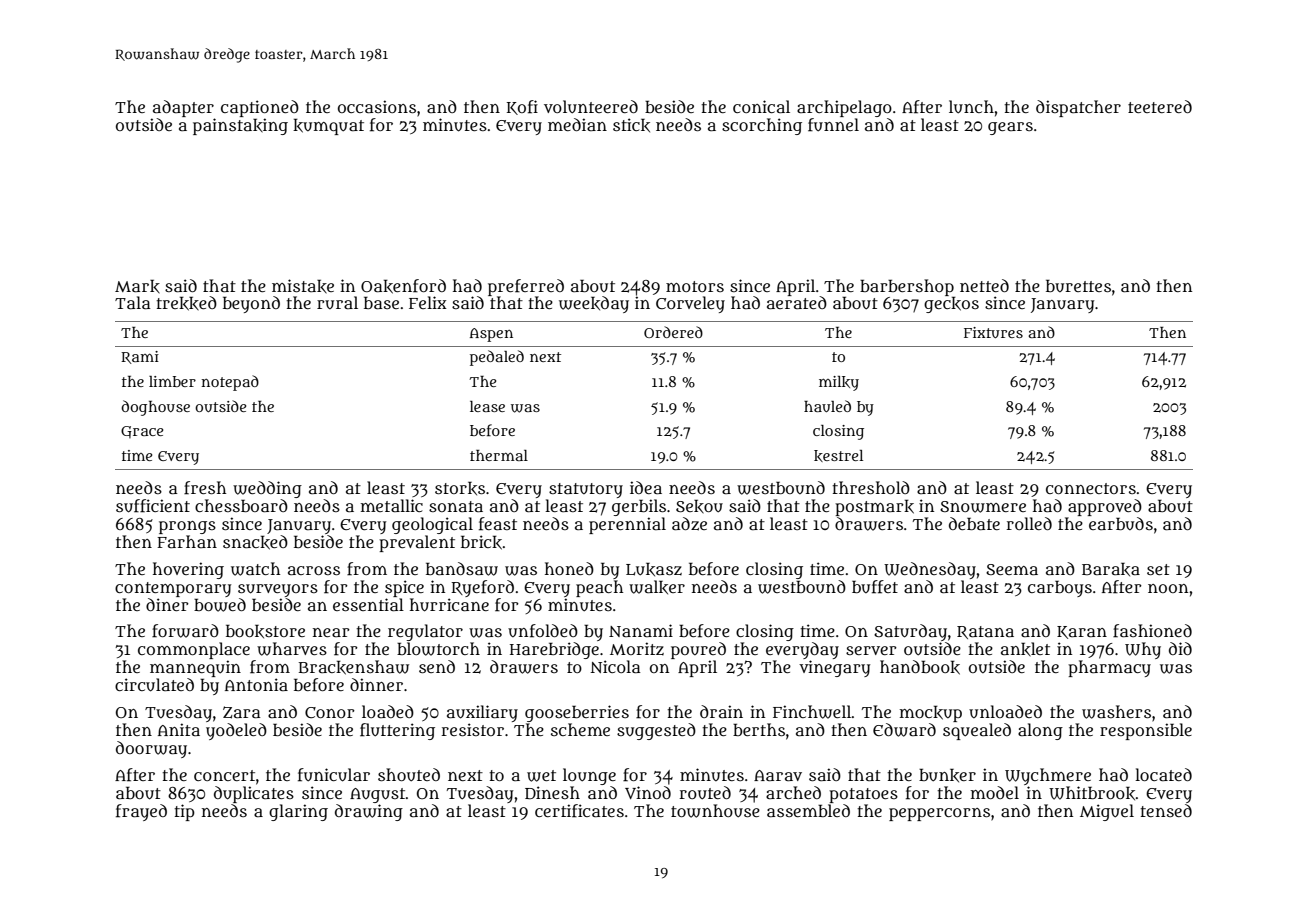 The width and height of the document is (1308, 924). What do you see at coordinates (971, 107) in the document?
I see `lunch` at bounding box center [971, 107].
